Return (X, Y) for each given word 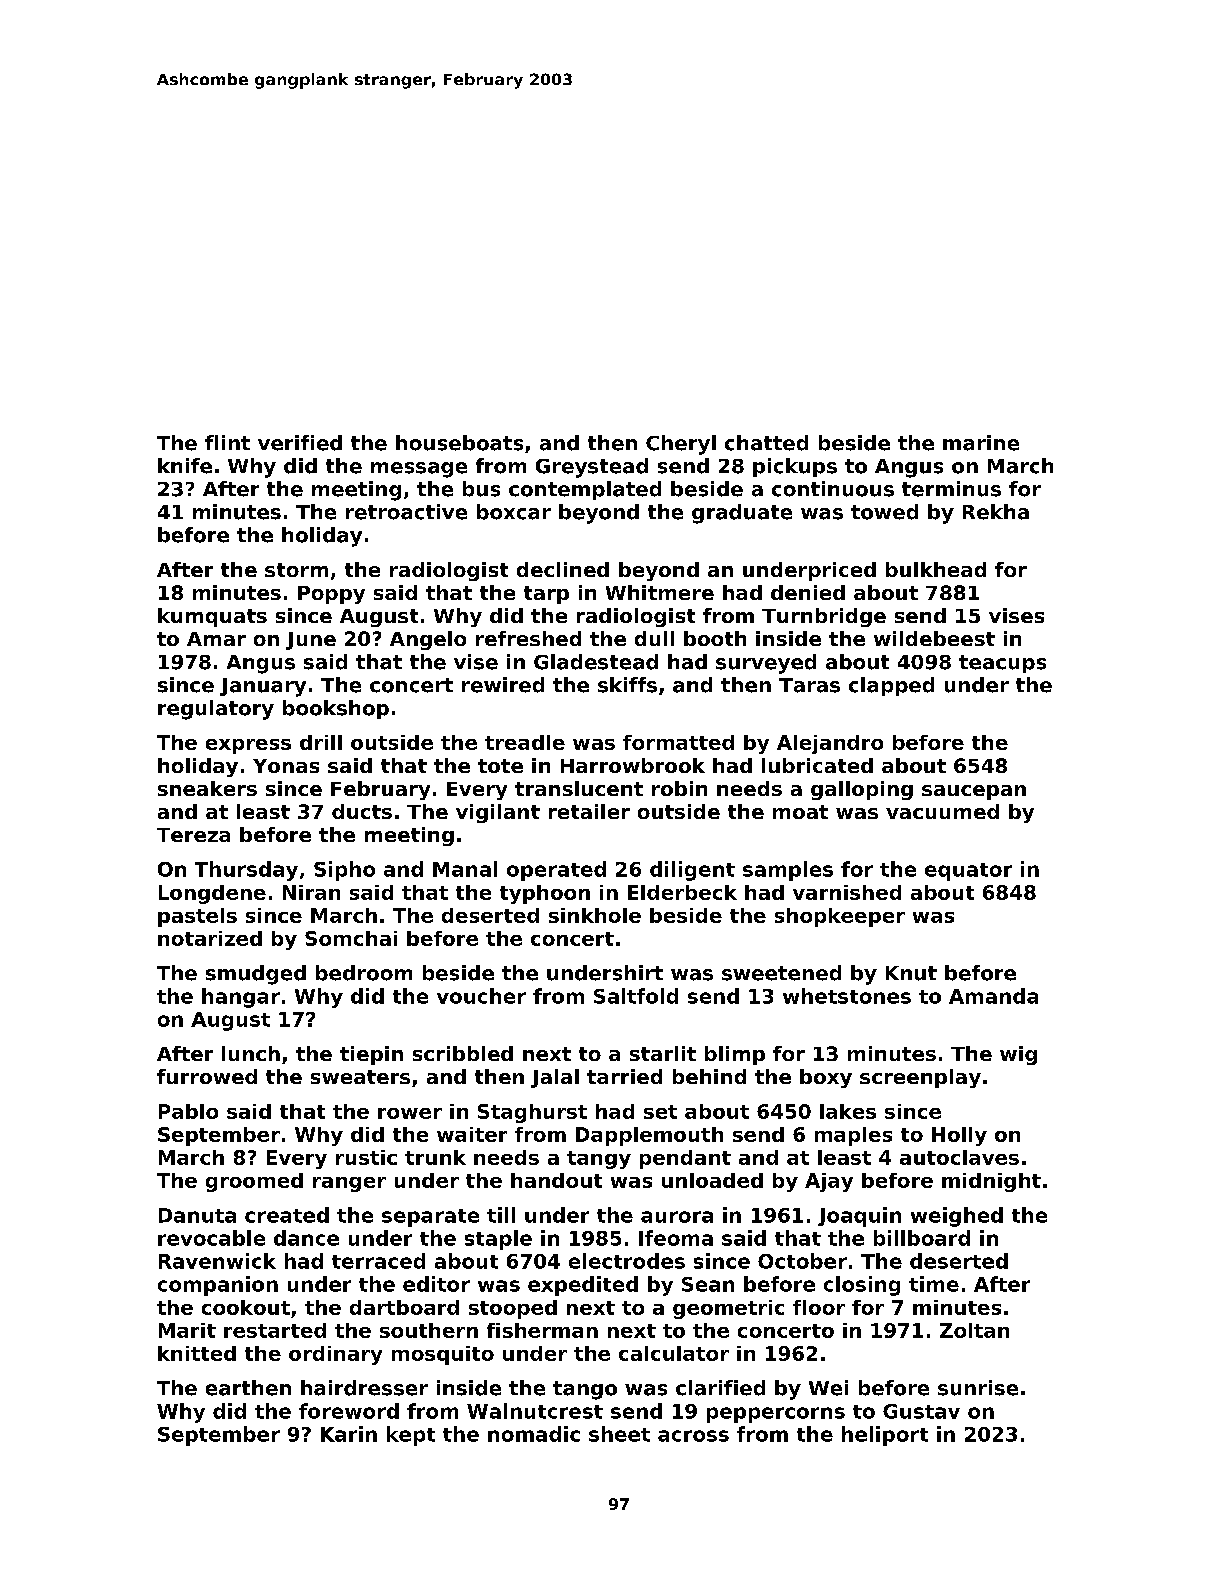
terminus (951, 489)
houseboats (459, 443)
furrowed (207, 1076)
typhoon (545, 894)
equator (968, 872)
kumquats (212, 617)
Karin (349, 1434)
